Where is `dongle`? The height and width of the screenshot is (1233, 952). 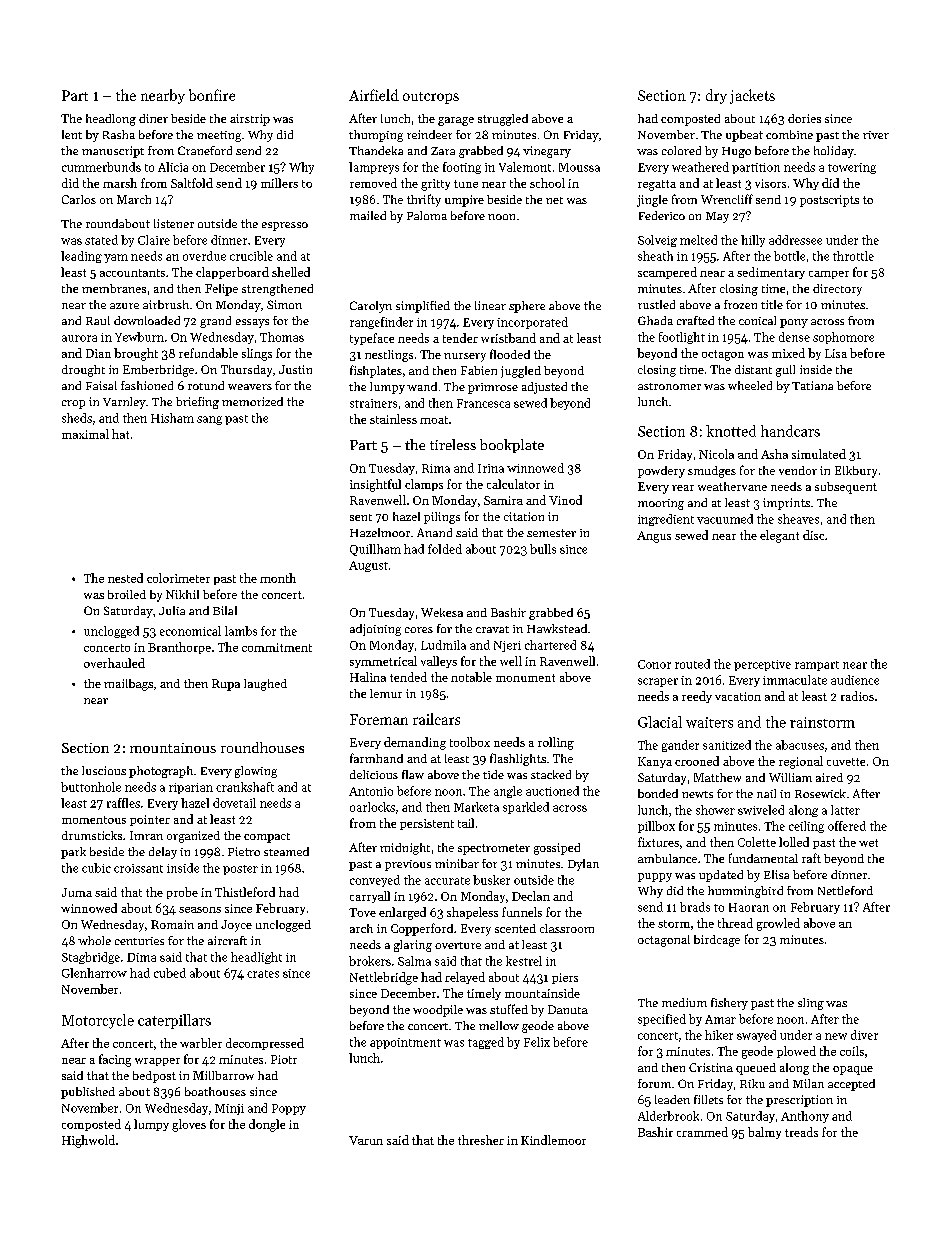
dongle is located at coordinates (267, 1125).
